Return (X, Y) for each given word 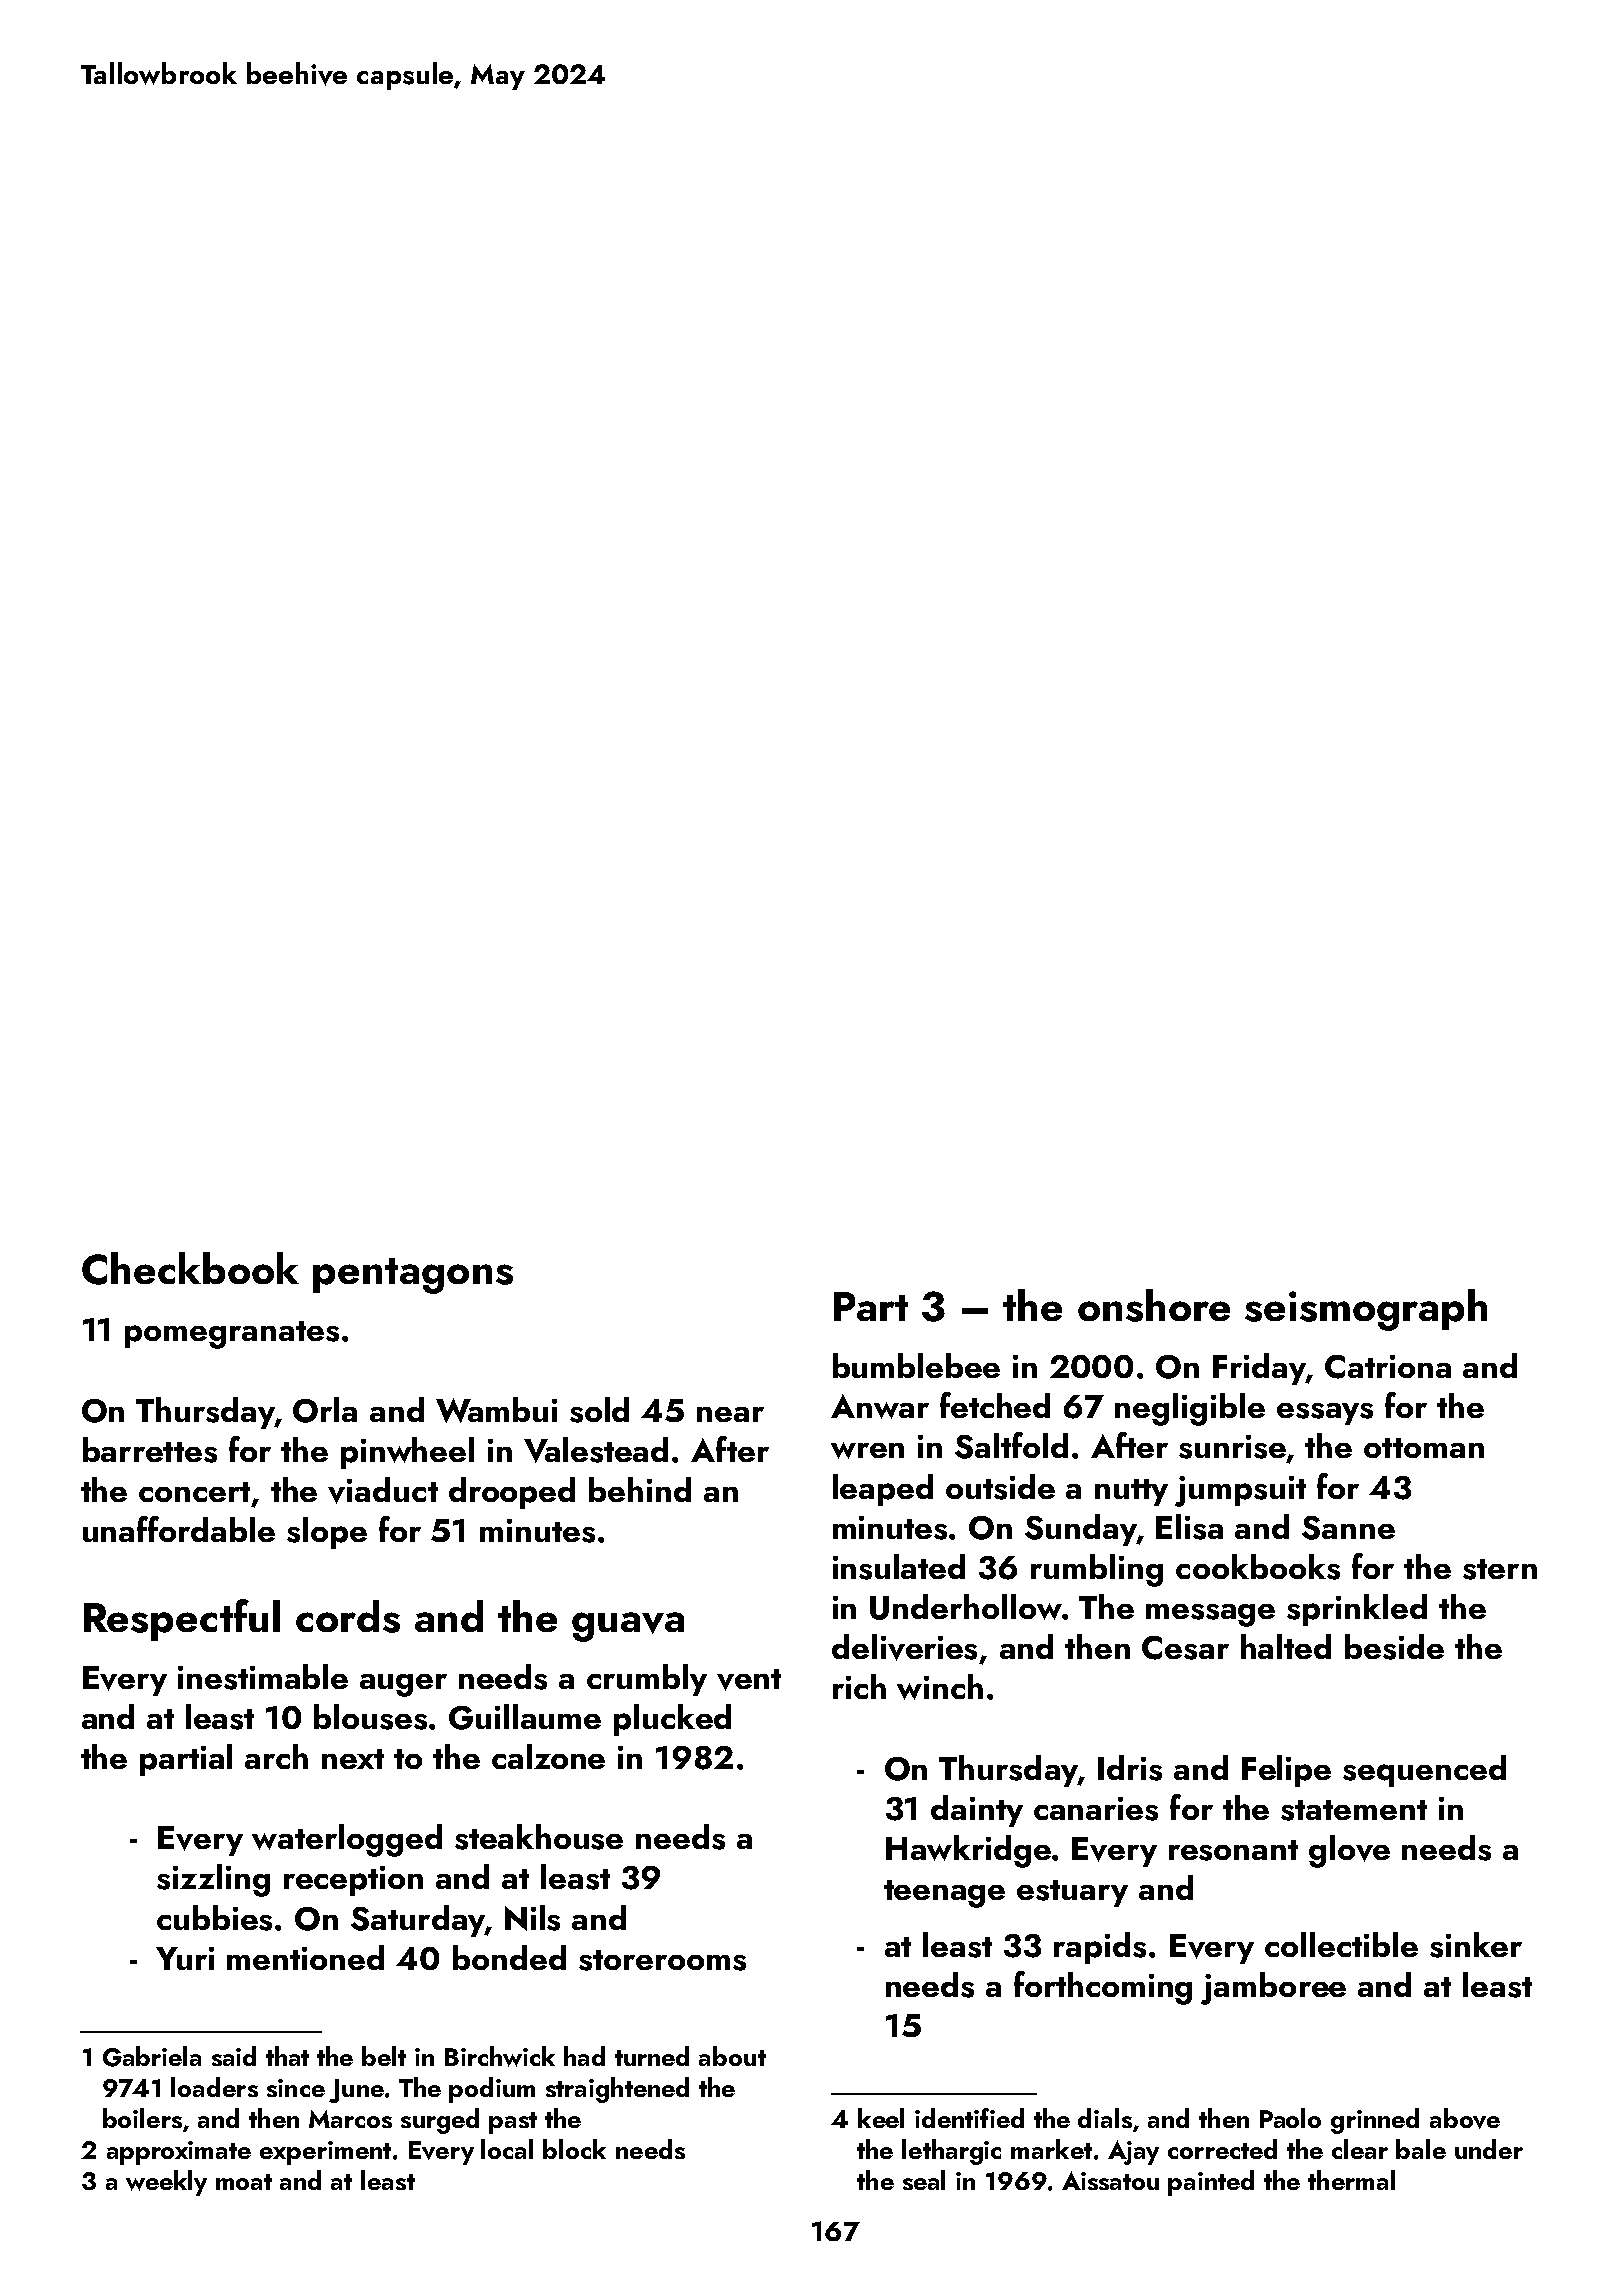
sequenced (1424, 1771)
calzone (548, 1756)
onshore (1154, 1305)
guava (628, 1627)
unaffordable (179, 1529)
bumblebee (916, 1365)
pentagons (413, 1276)
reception (353, 1881)
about (732, 2056)
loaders (214, 2087)
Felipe (1286, 1771)
